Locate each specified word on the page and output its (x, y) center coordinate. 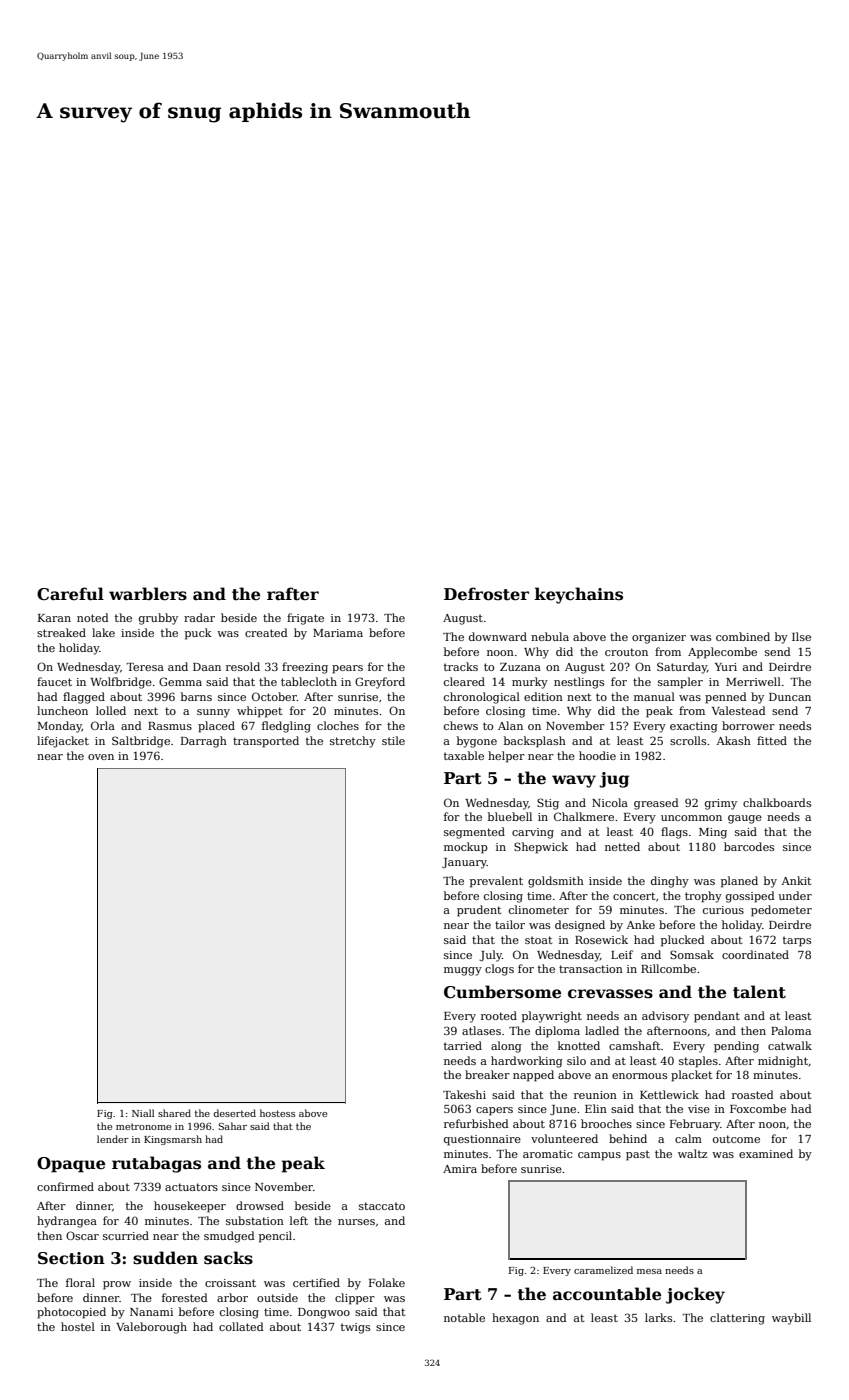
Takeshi (464, 1094)
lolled (111, 710)
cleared (464, 681)
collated (241, 1326)
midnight (783, 1062)
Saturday (682, 668)
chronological (482, 698)
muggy (463, 971)
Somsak (692, 954)
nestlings (579, 683)
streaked (61, 632)
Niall (143, 1113)
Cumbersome (502, 992)
